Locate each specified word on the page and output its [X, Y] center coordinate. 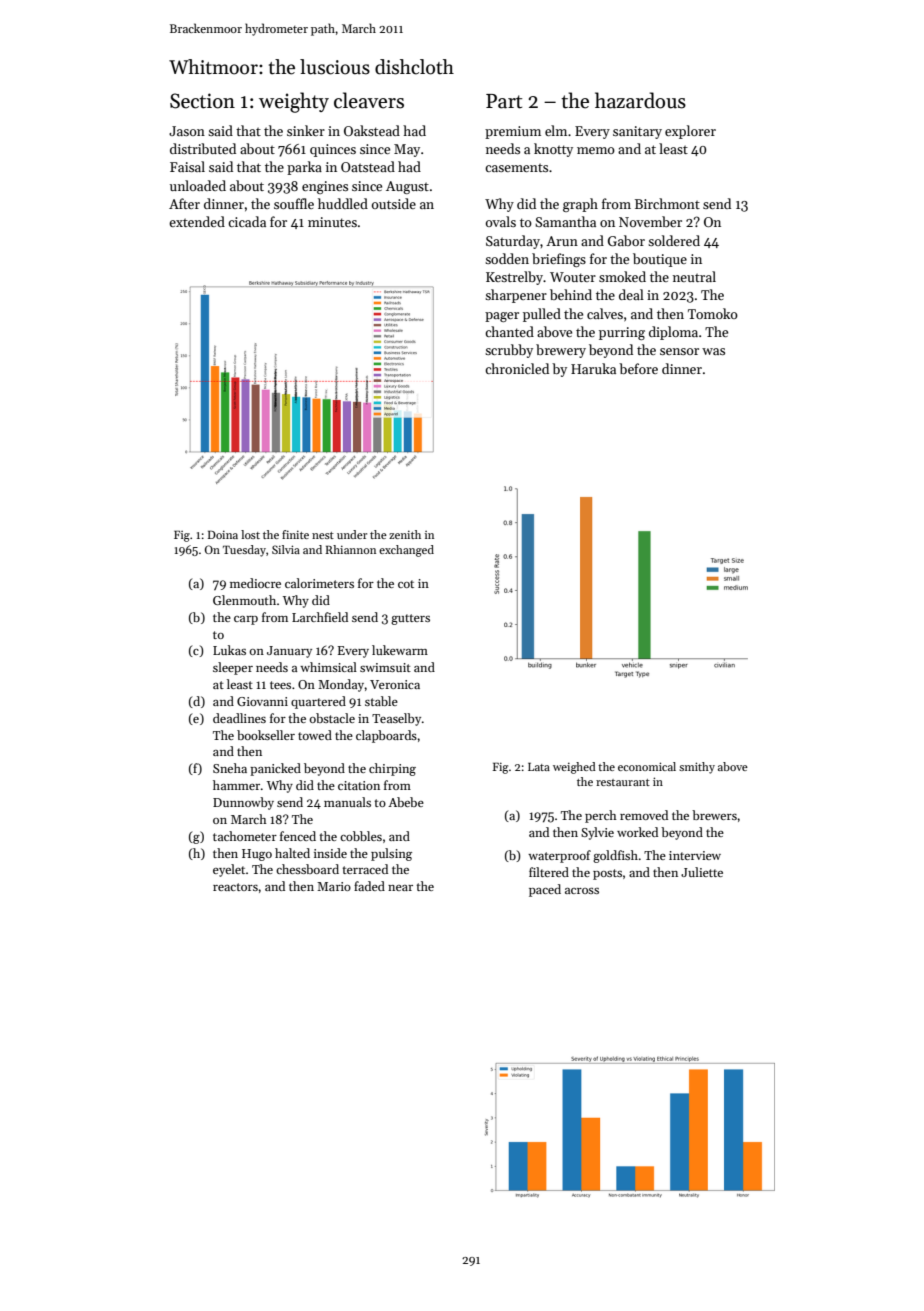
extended [197, 221]
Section [202, 101]
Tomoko [713, 313]
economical [647, 766]
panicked [275, 769]
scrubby [509, 351]
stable [381, 701]
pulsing [391, 854]
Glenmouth [244, 600]
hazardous [640, 100]
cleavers [369, 100]
